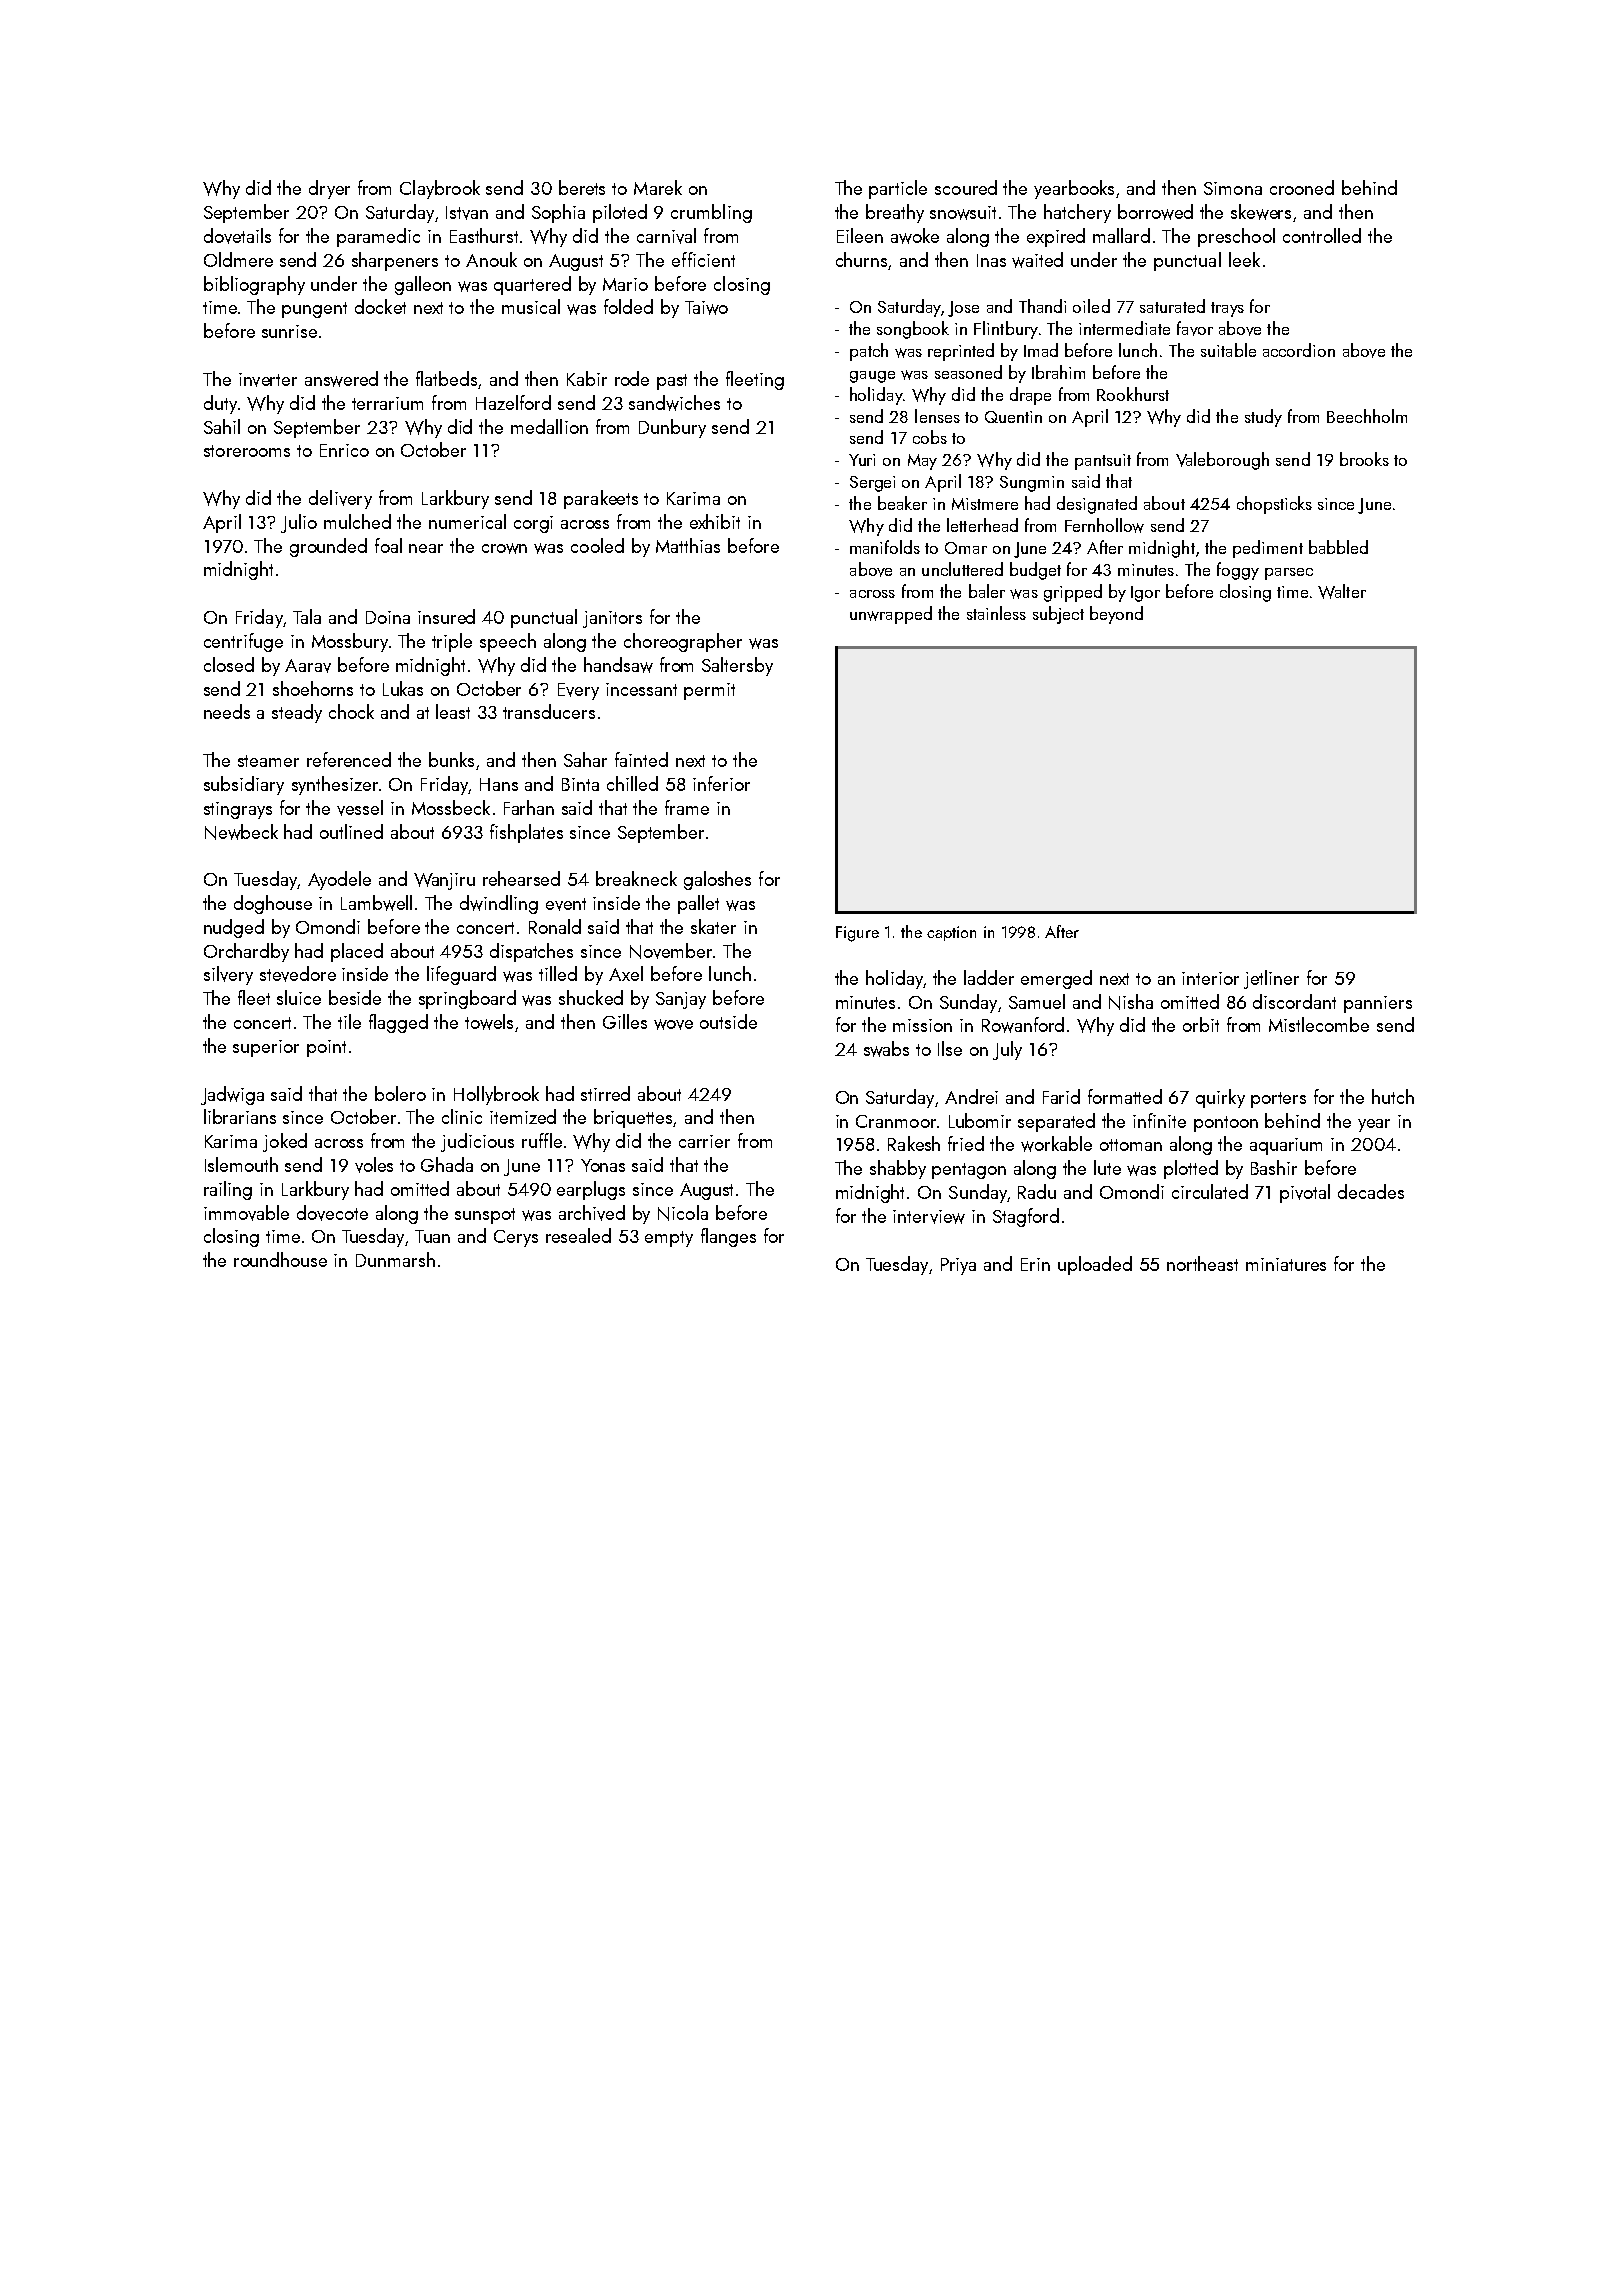 The height and width of the screenshot is (2292, 1620). What do you see at coordinates (922, 1025) in the screenshot?
I see `mission` at bounding box center [922, 1025].
